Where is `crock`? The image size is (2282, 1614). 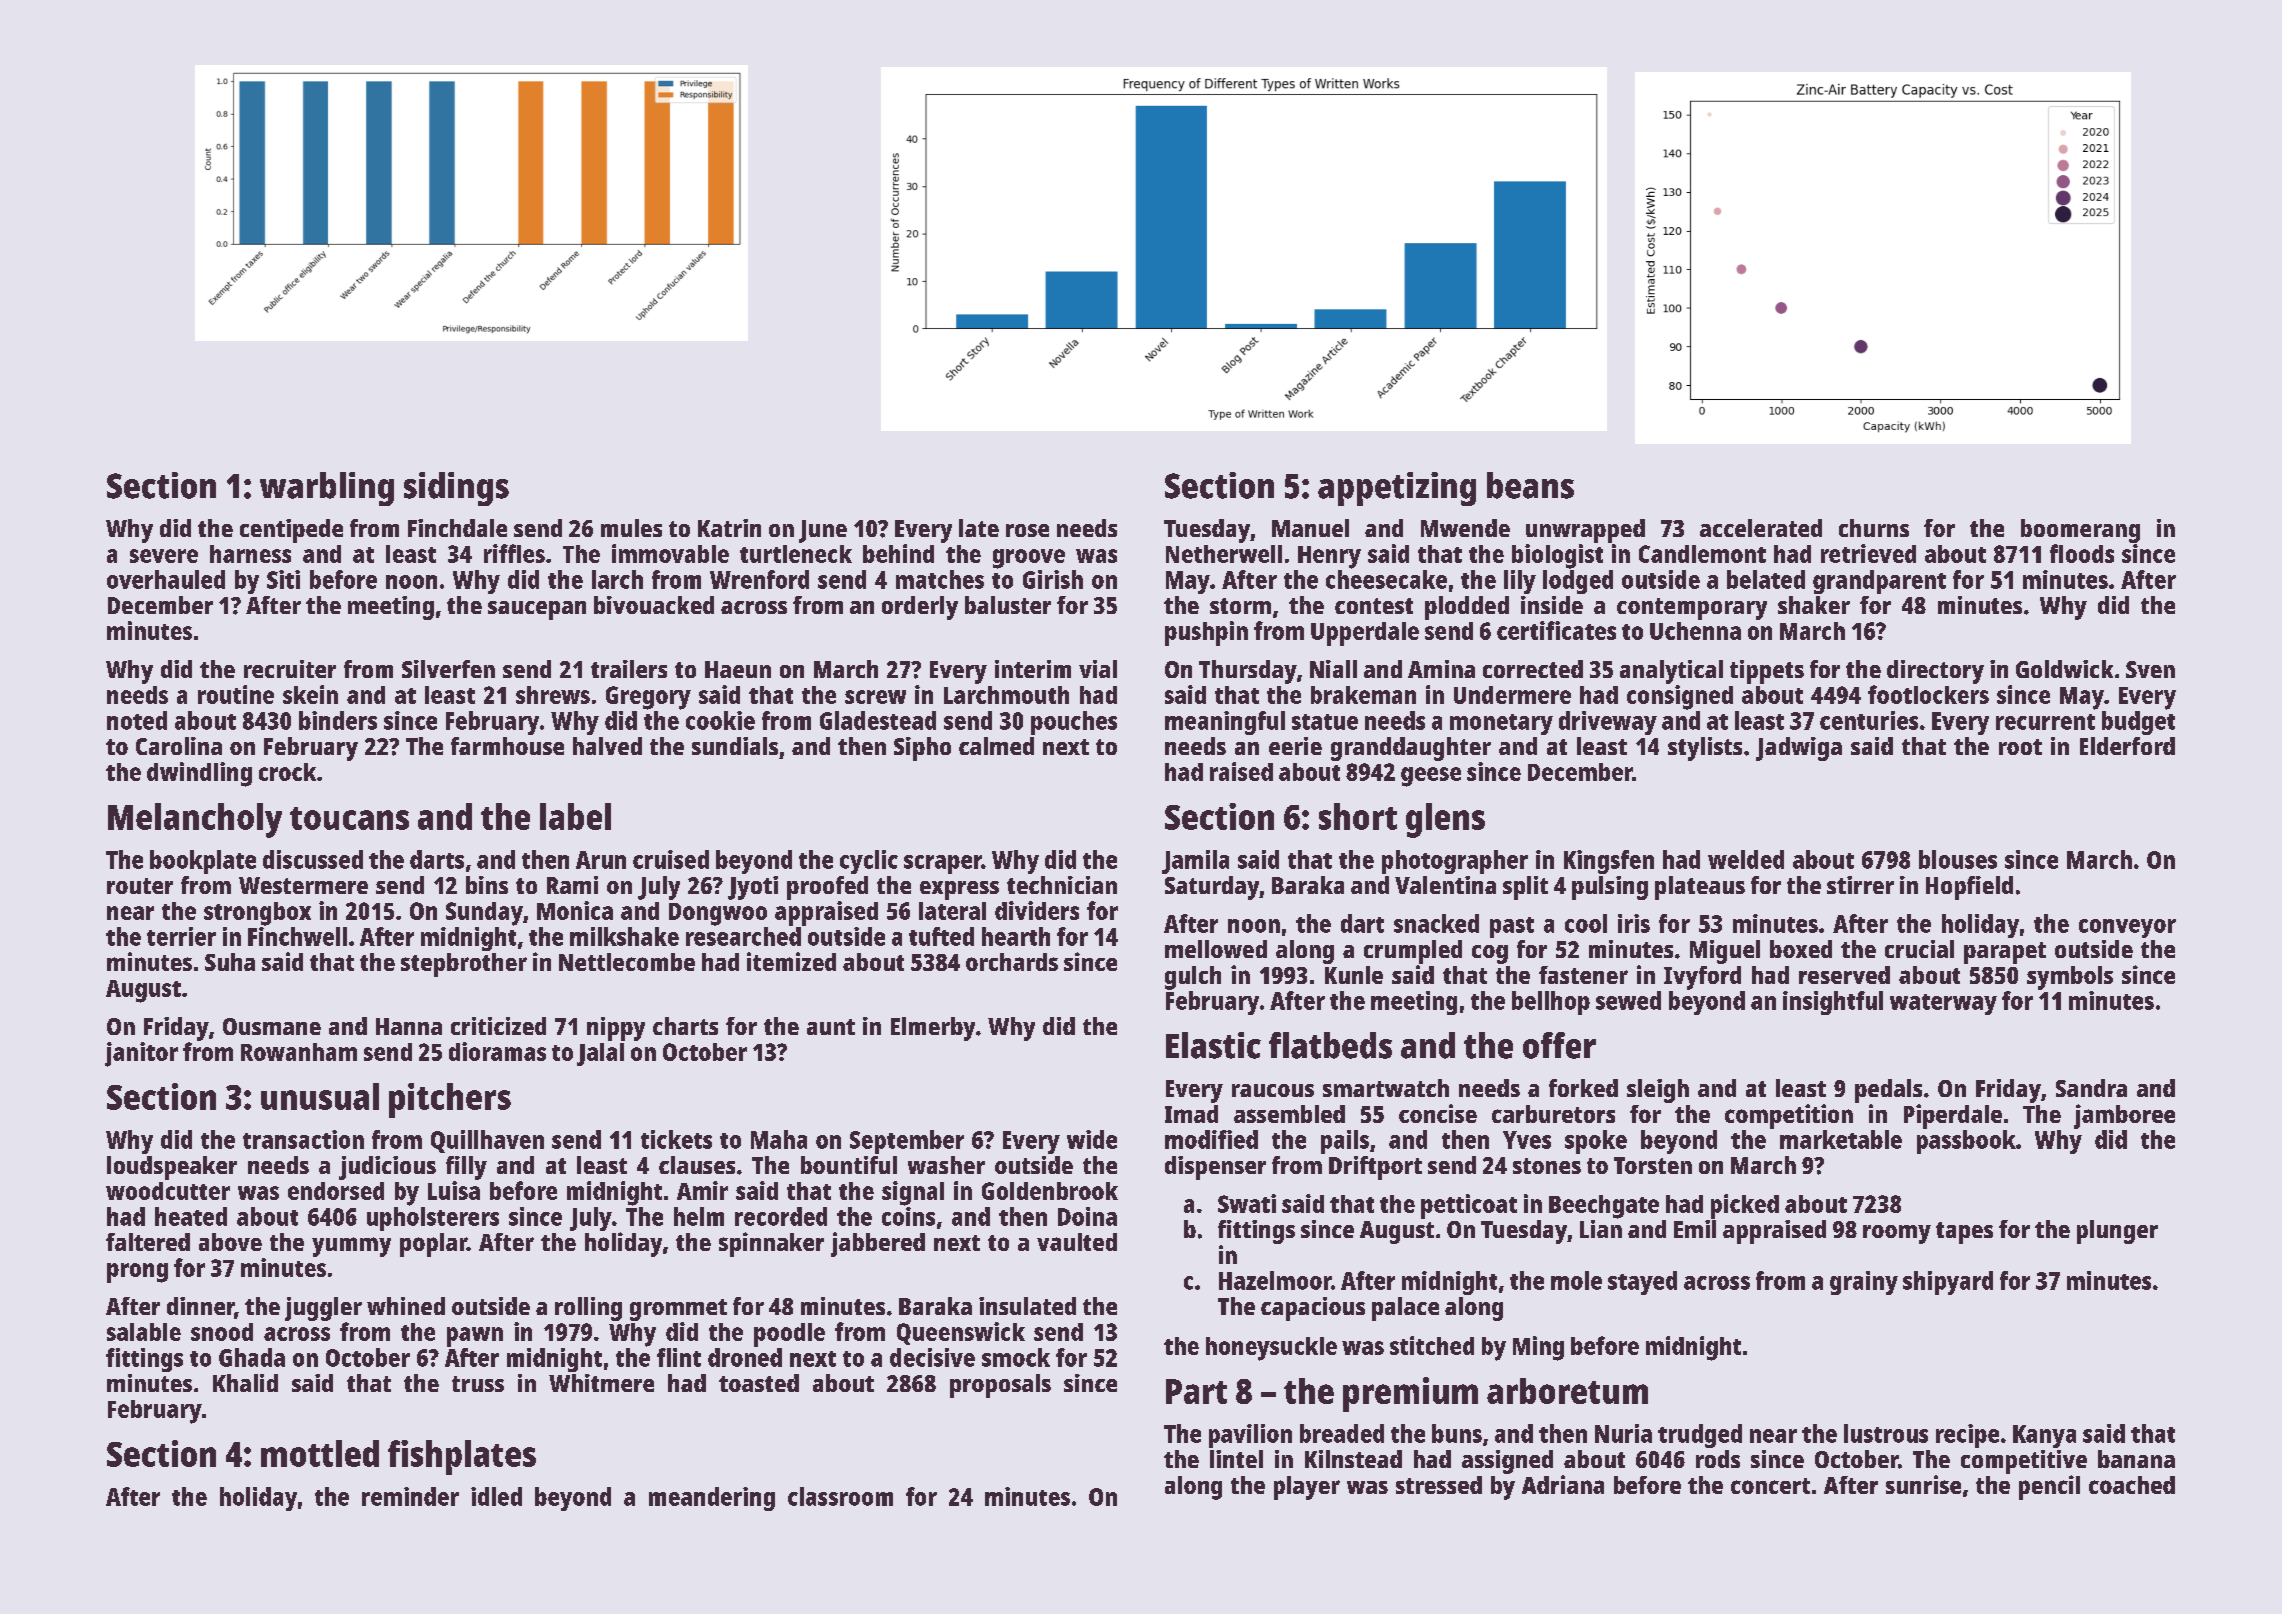
crock is located at coordinates (287, 772).
